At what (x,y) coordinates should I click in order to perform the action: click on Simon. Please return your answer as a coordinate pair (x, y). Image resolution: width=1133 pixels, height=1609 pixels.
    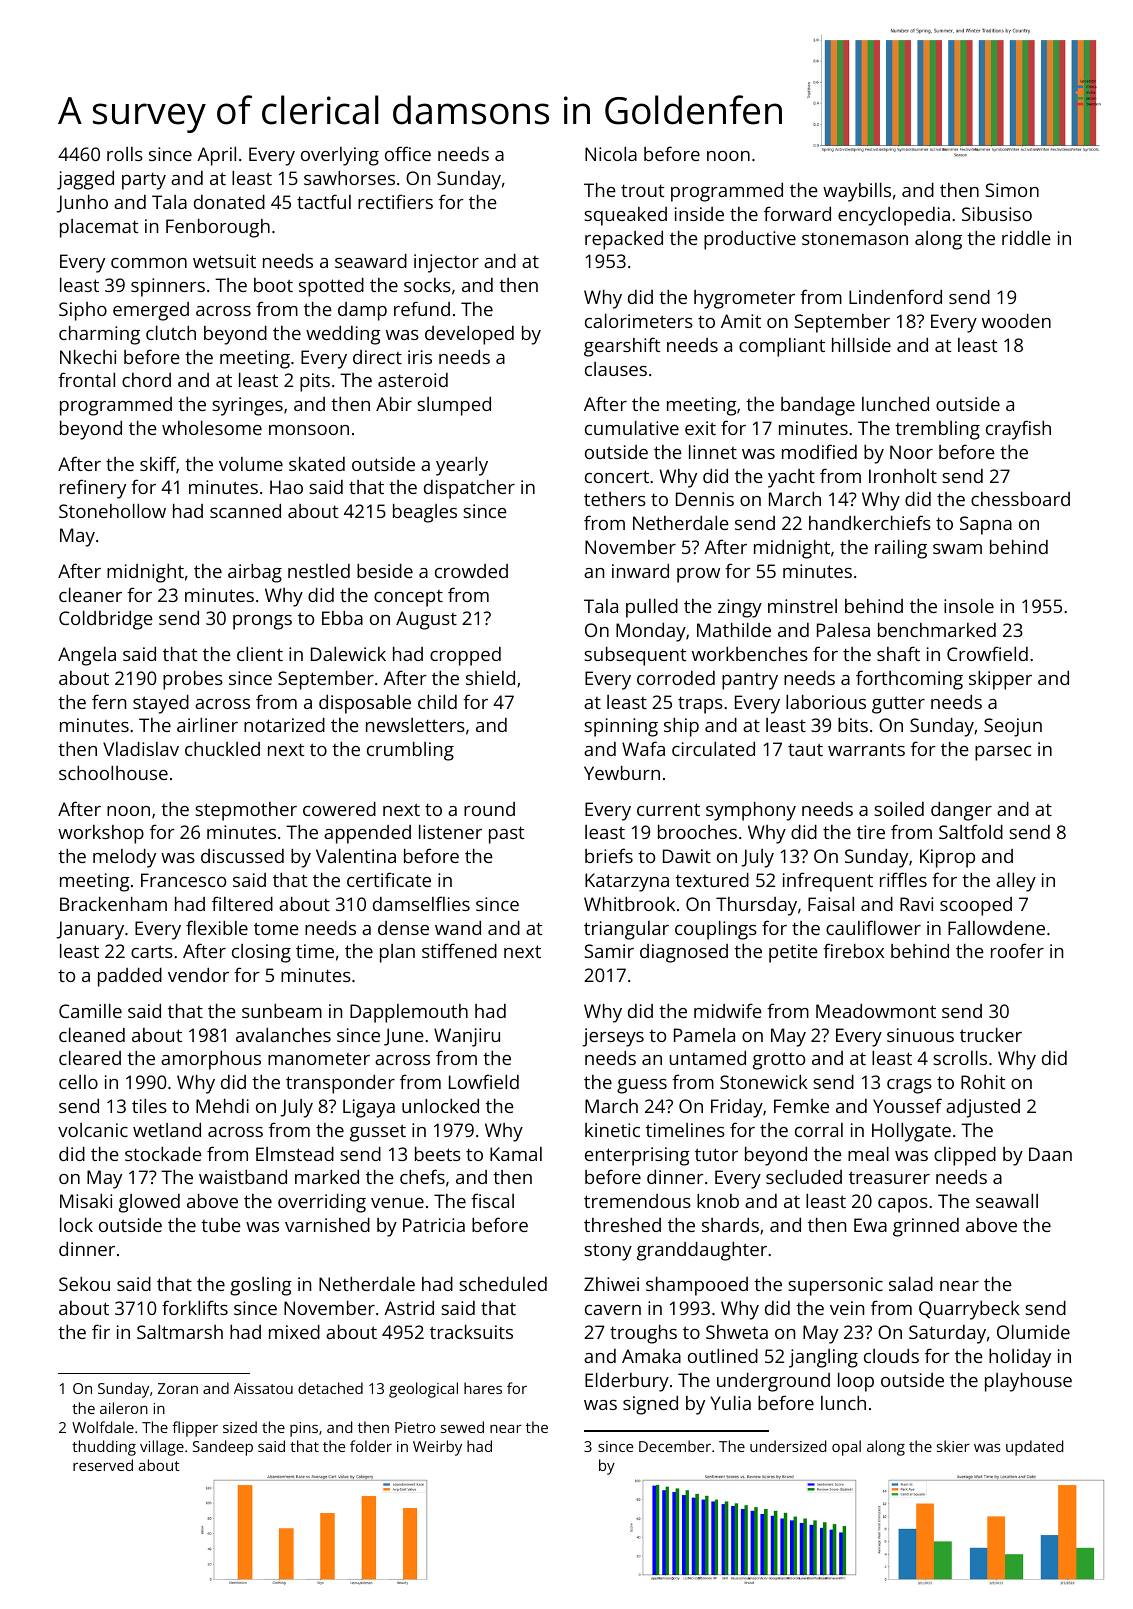
    Looking at the image, I should click on (1012, 190).
